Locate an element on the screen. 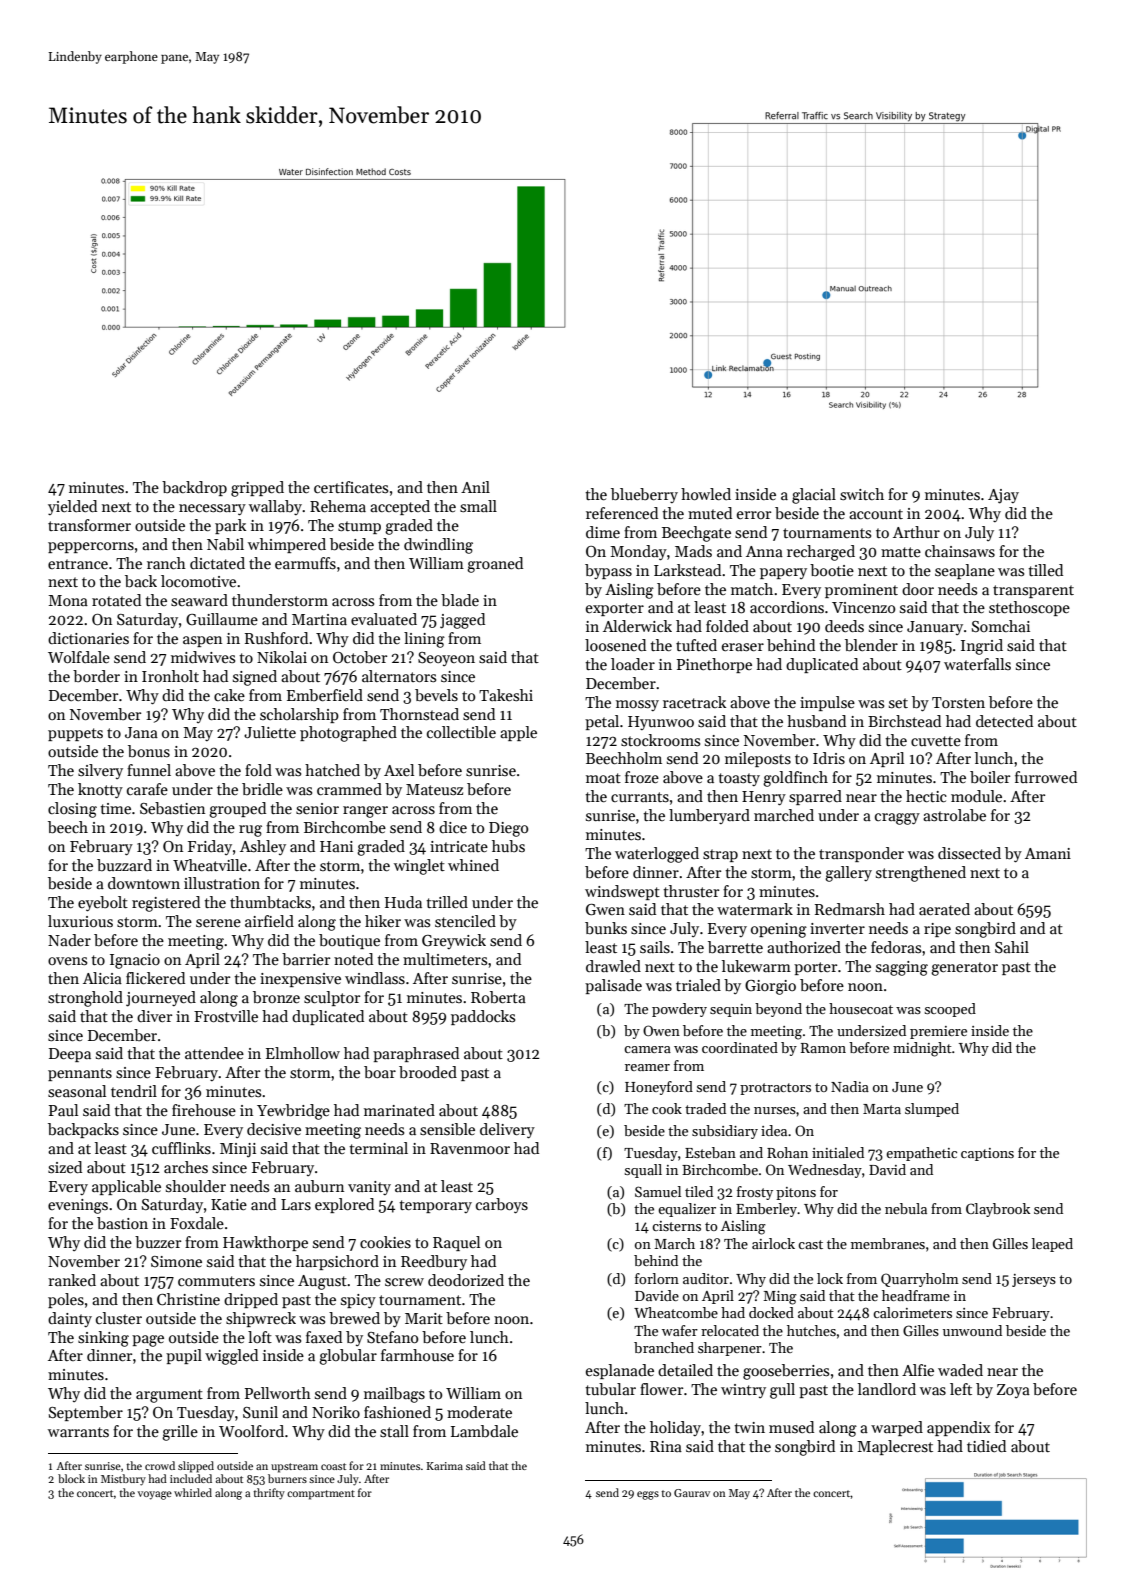 This screenshot has width=1126, height=1592. palisade is located at coordinates (613, 986).
